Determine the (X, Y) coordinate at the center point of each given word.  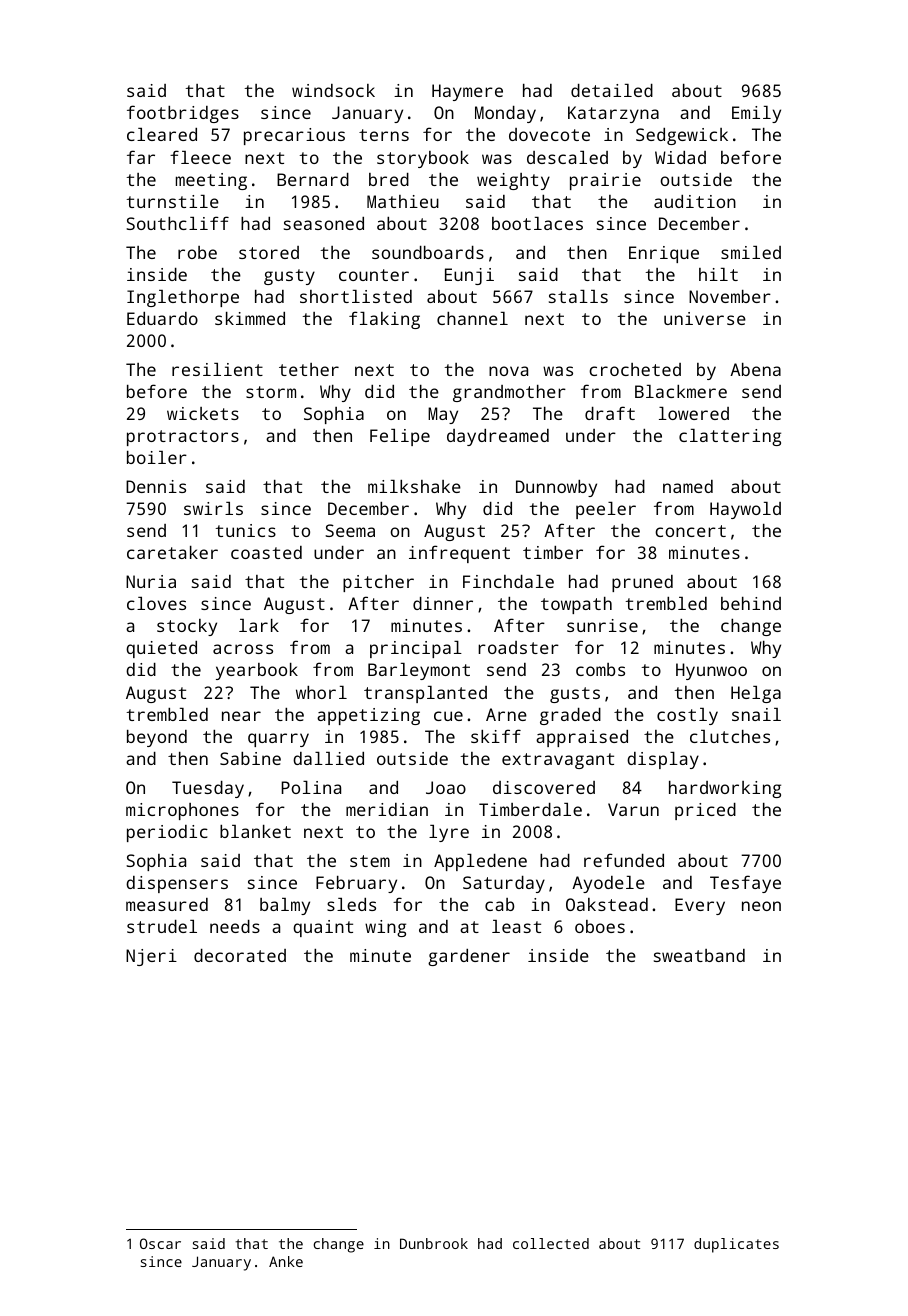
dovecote (549, 134)
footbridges (183, 114)
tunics (245, 530)
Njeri (151, 957)
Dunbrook (434, 1243)
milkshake (414, 486)
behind (751, 603)
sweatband (699, 955)
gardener (469, 957)
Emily (756, 114)
